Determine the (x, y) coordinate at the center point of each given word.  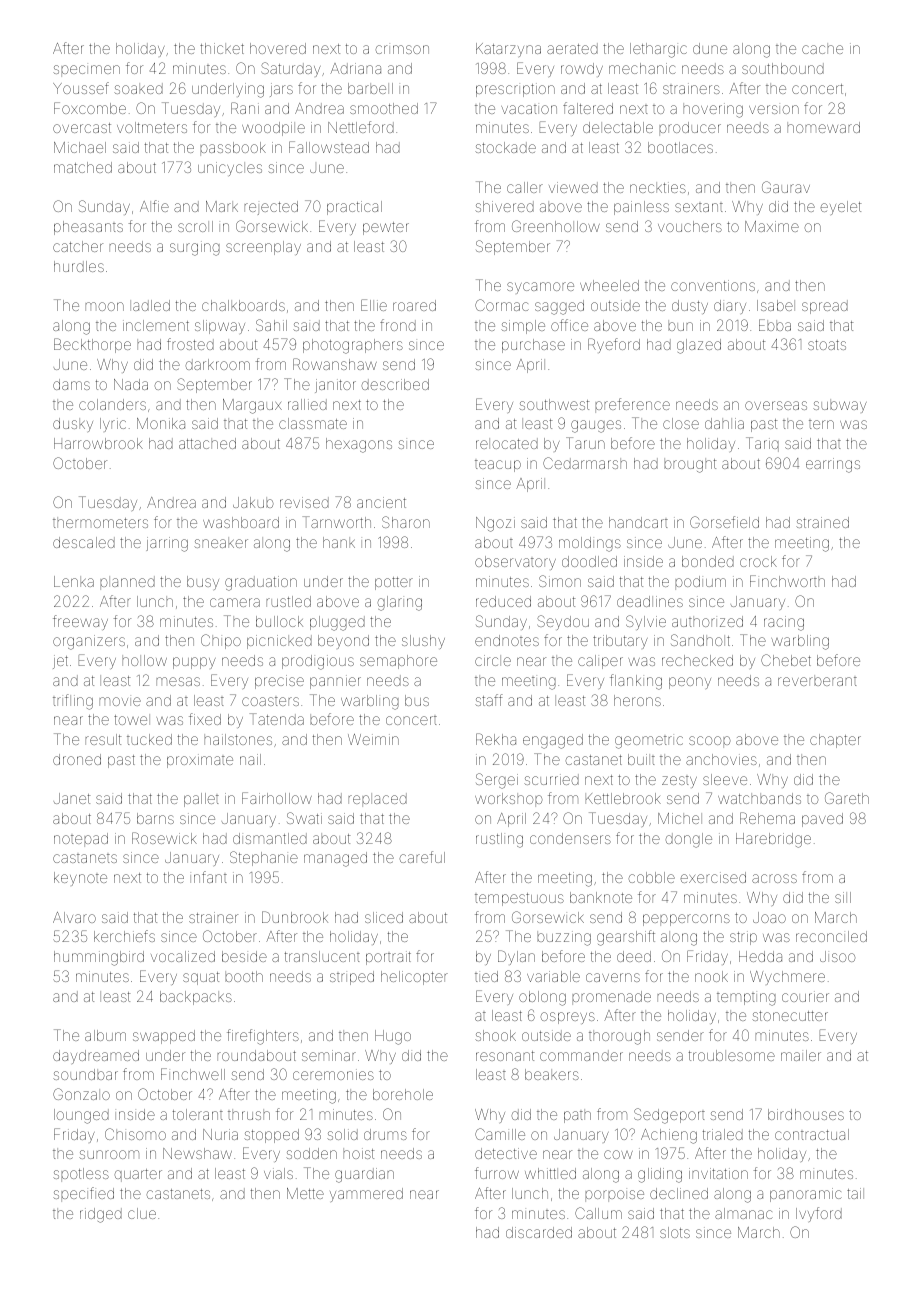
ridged (101, 1215)
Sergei (497, 781)
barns (155, 818)
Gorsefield (724, 522)
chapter (835, 741)
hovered (278, 48)
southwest (554, 404)
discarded (539, 1232)
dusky (73, 425)
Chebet (786, 660)
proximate (200, 761)
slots (675, 1232)
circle (493, 660)
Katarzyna (508, 50)
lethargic (658, 50)
